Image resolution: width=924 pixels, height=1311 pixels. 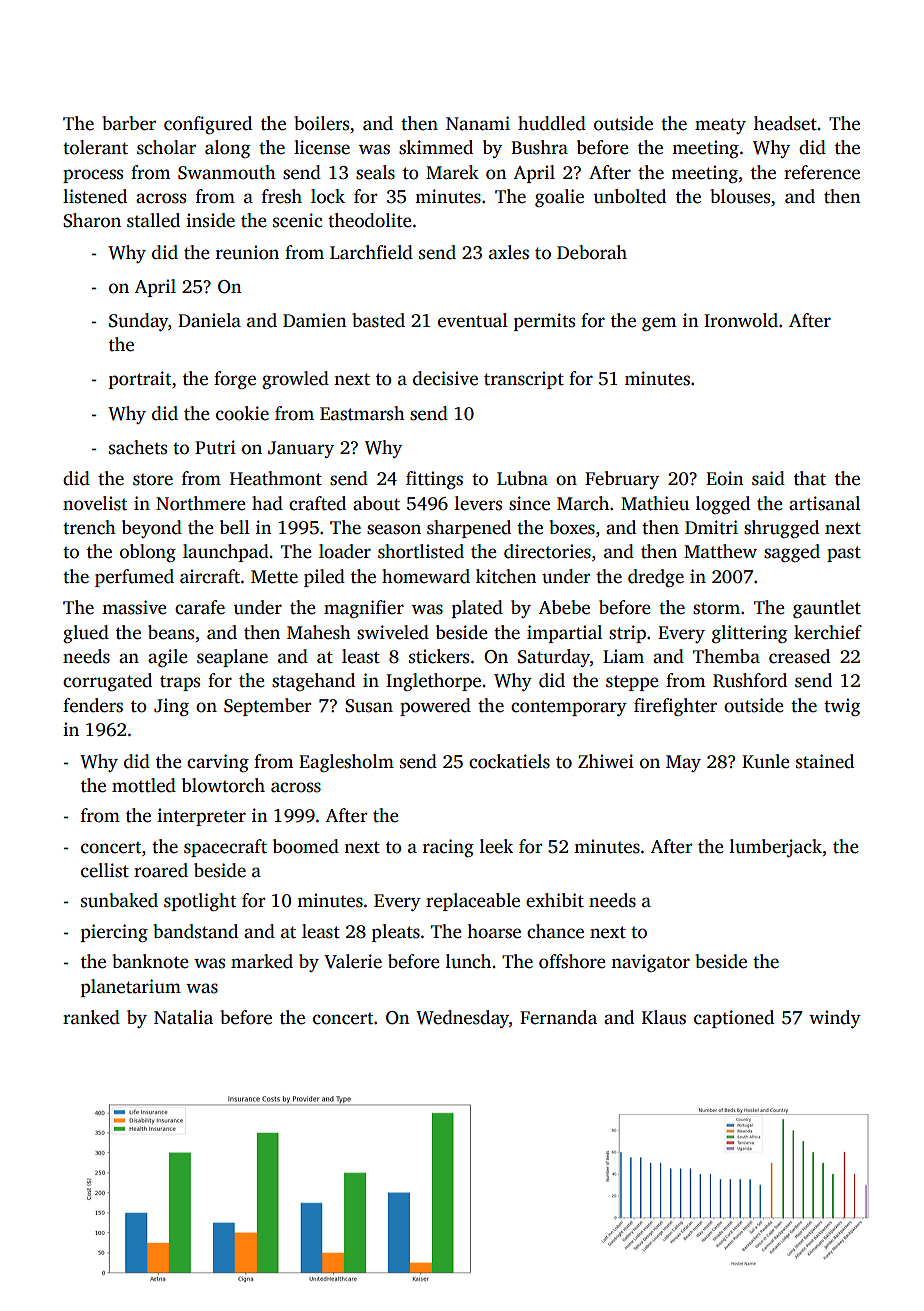 I want to click on tolerant, so click(x=95, y=147).
